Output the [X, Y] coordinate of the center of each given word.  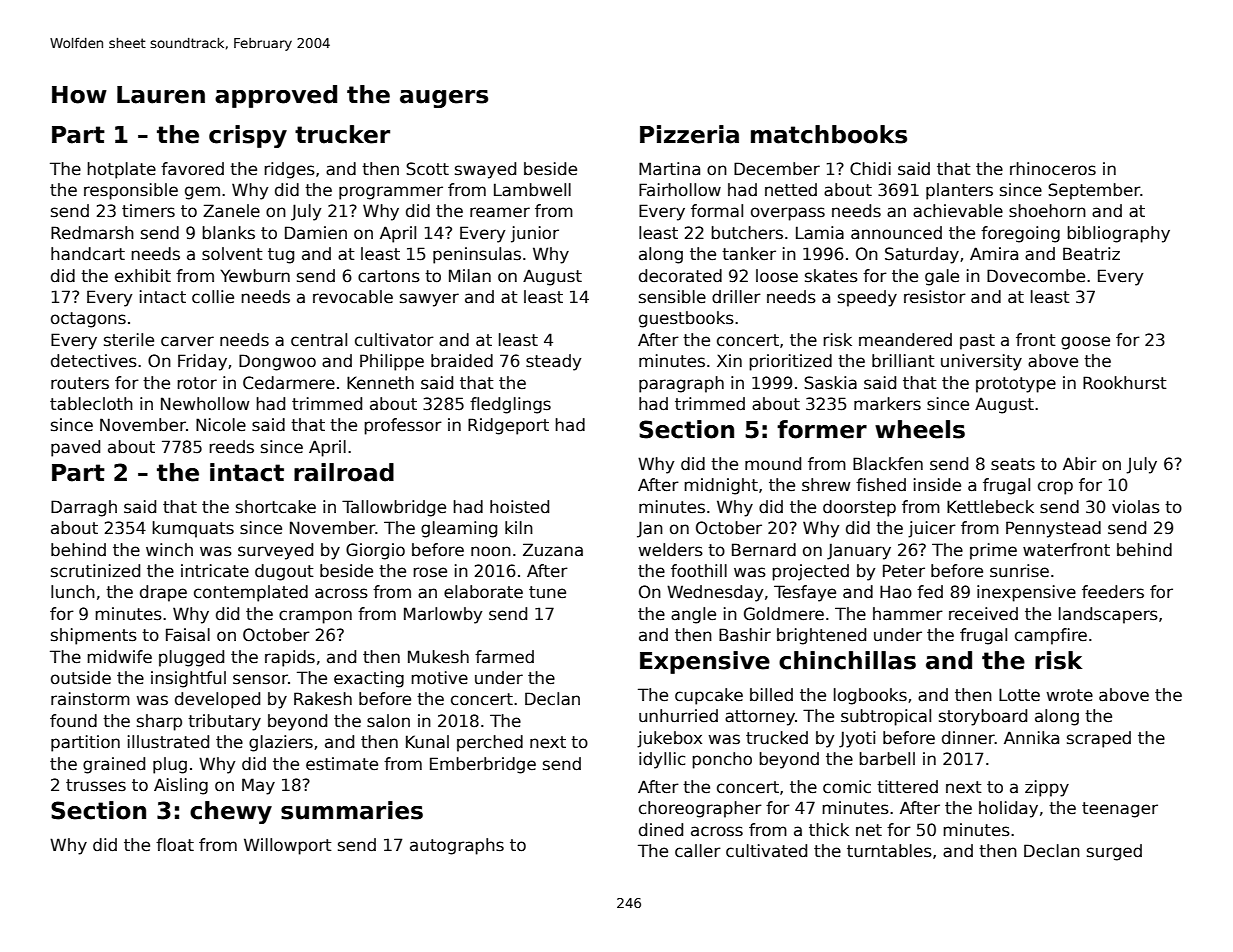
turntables [889, 851]
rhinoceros [1053, 169]
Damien [316, 233]
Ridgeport [508, 426]
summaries [352, 810]
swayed [485, 170]
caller [698, 851]
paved [75, 448]
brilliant [903, 361]
